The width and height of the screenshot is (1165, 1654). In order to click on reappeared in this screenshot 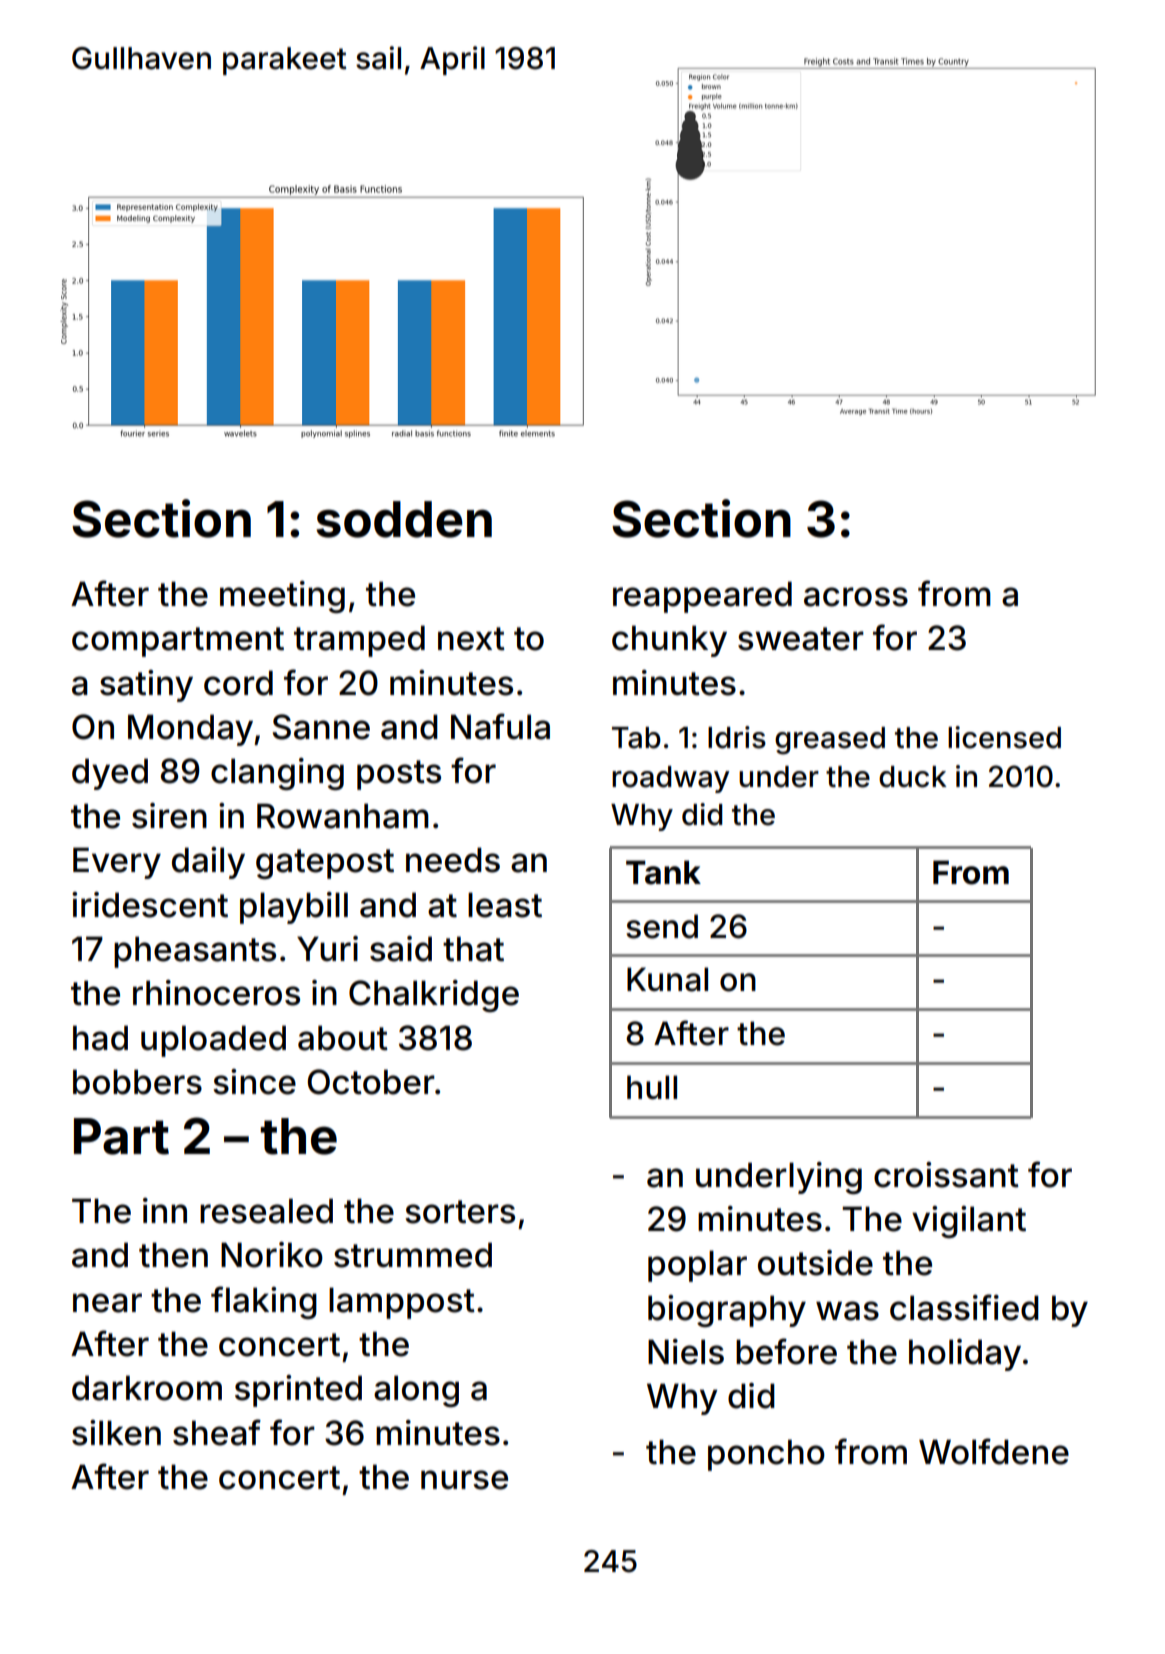, I will do `click(702, 597)`.
